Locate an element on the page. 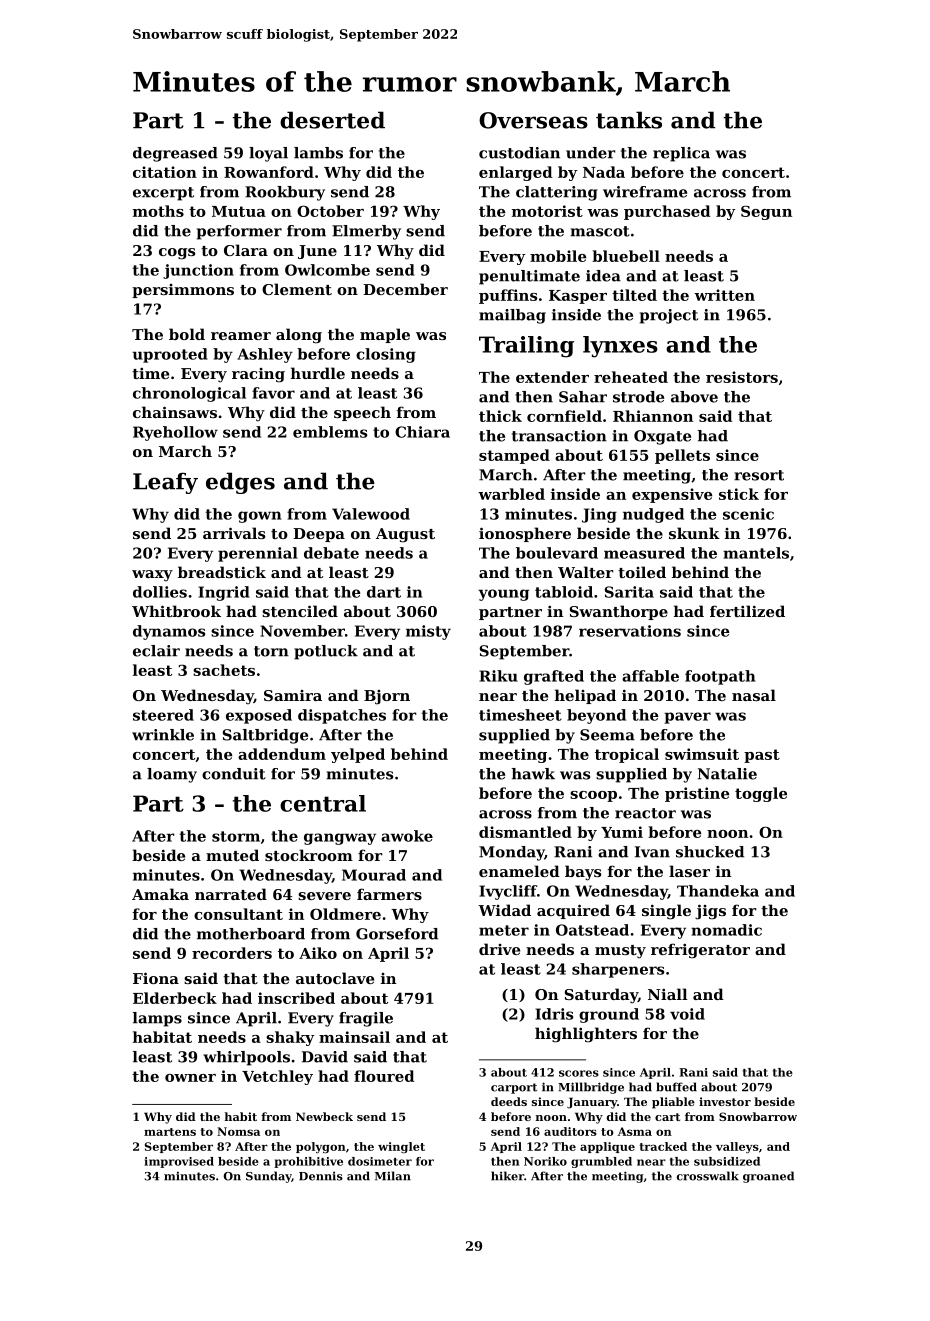 Image resolution: width=930 pixels, height=1321 pixels. recorders is located at coordinates (232, 953).
